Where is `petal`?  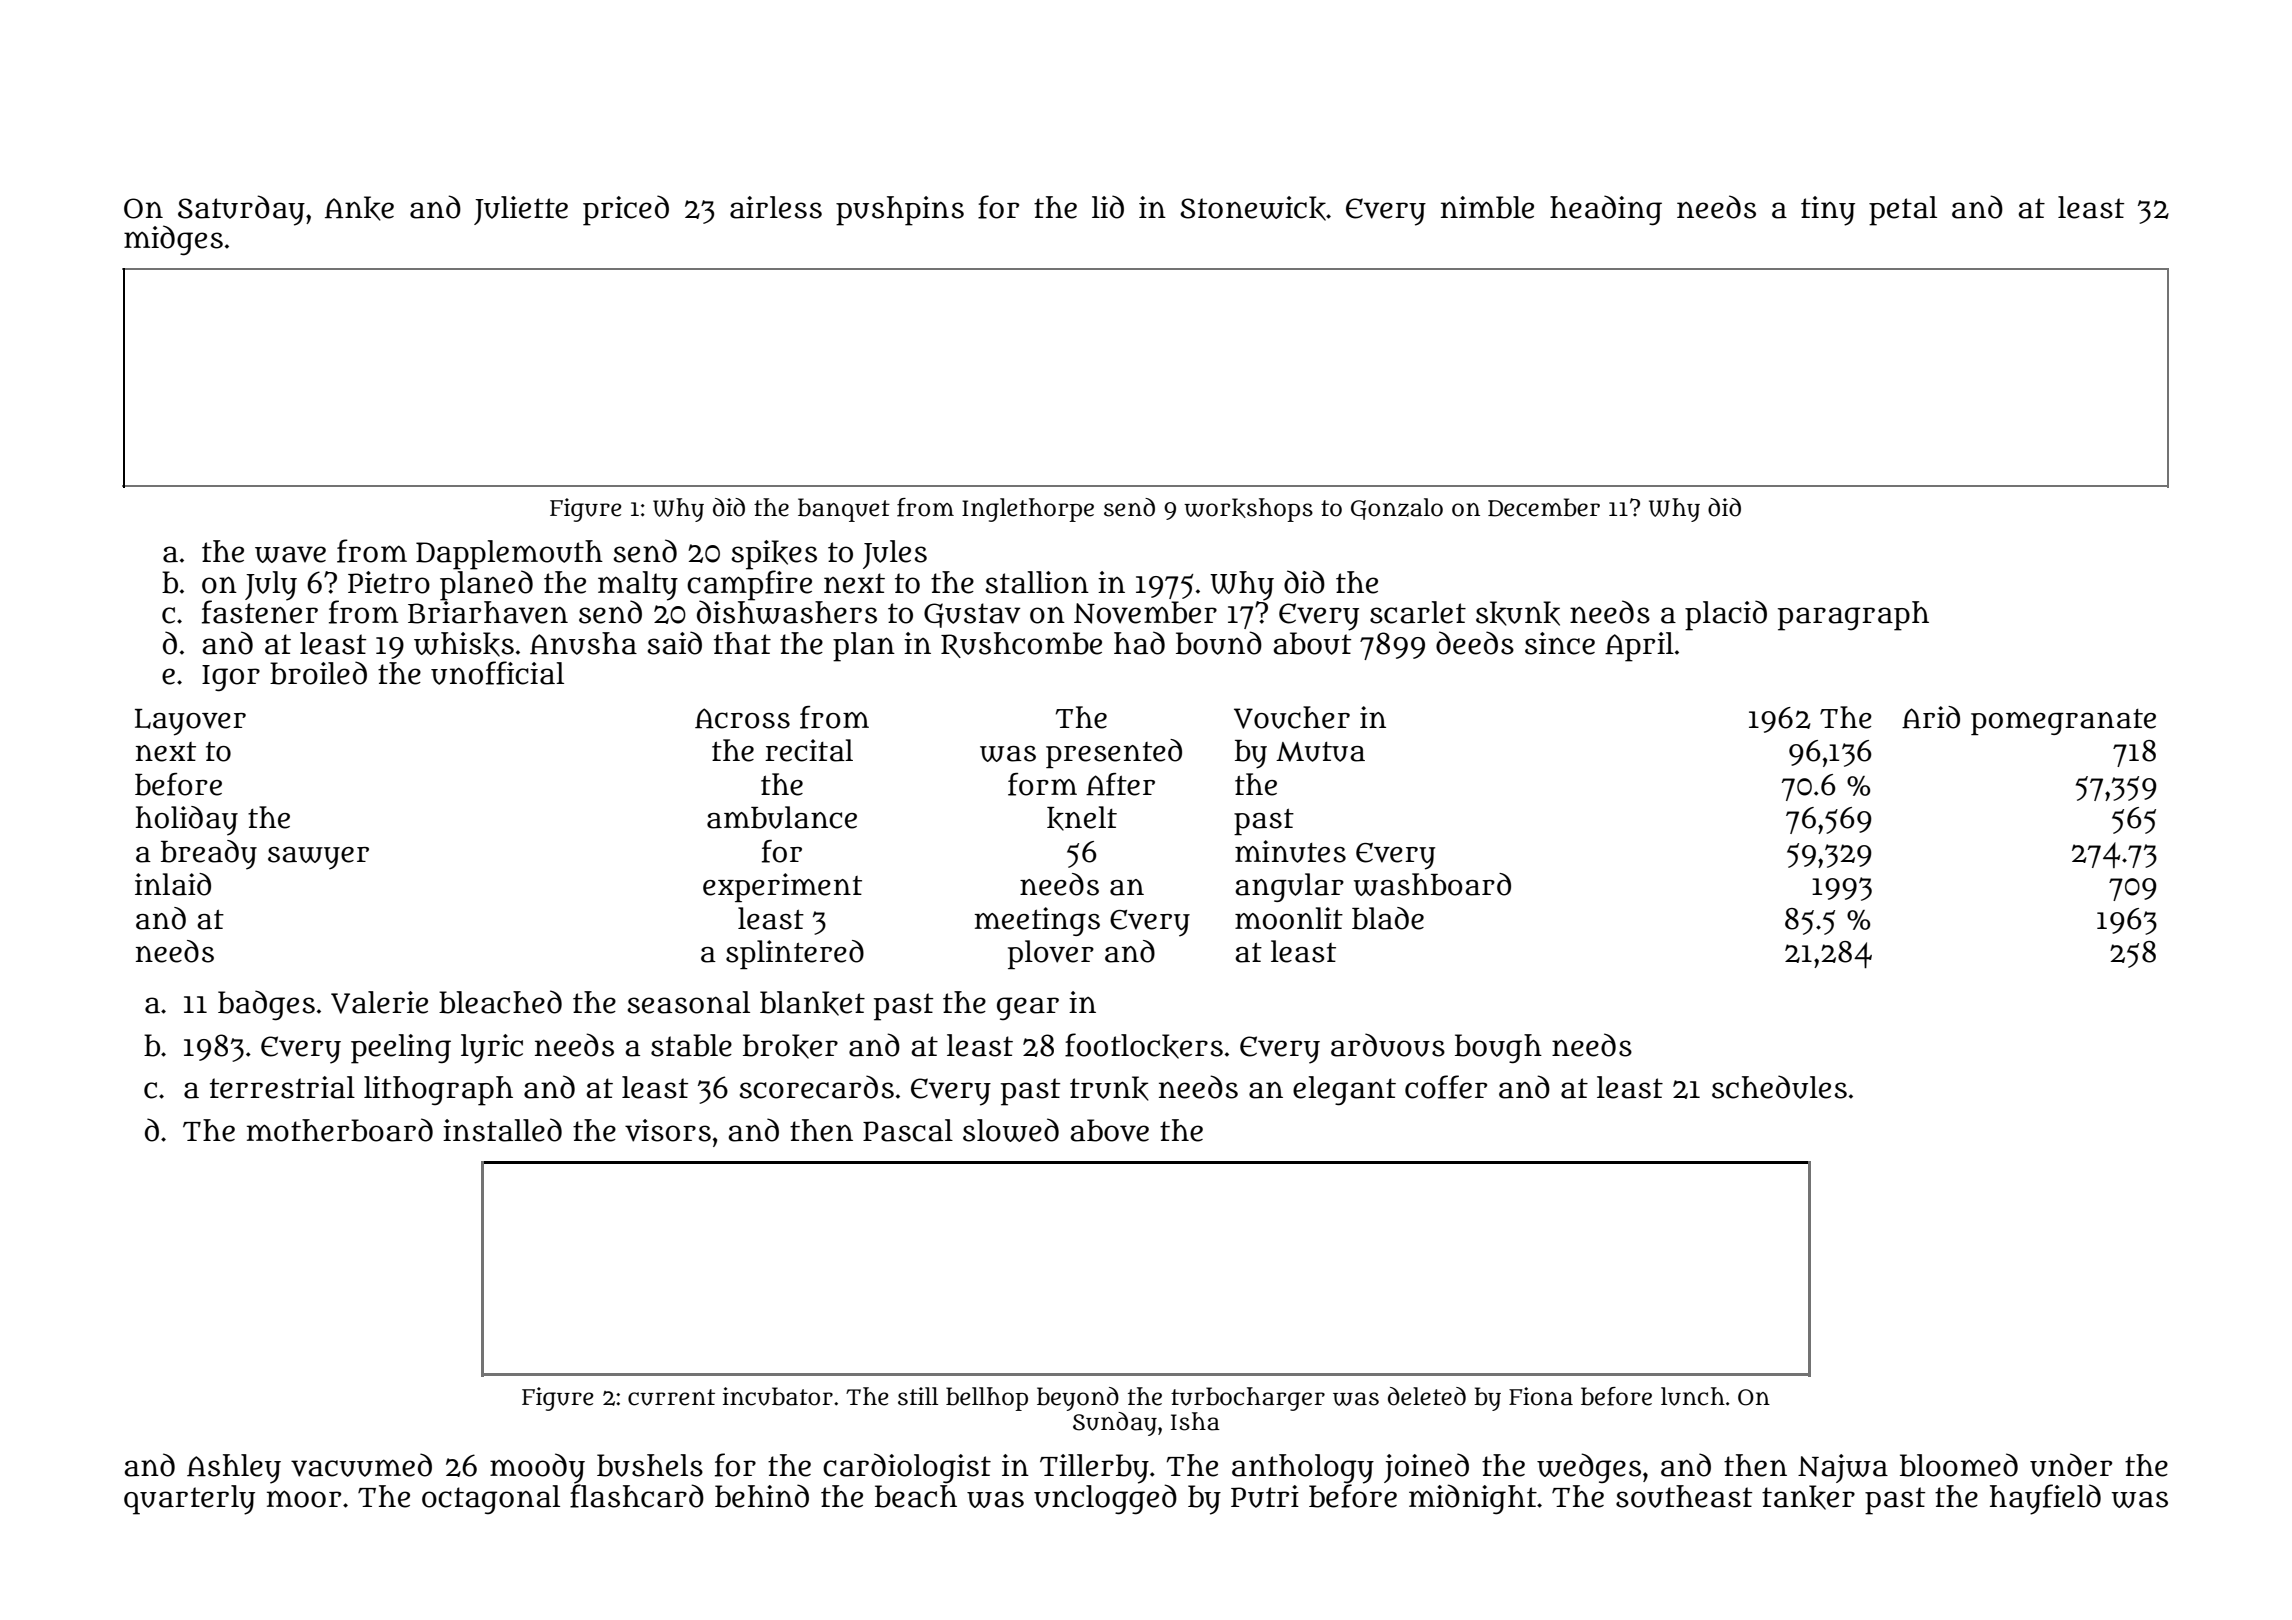
petal is located at coordinates (1903, 211).
